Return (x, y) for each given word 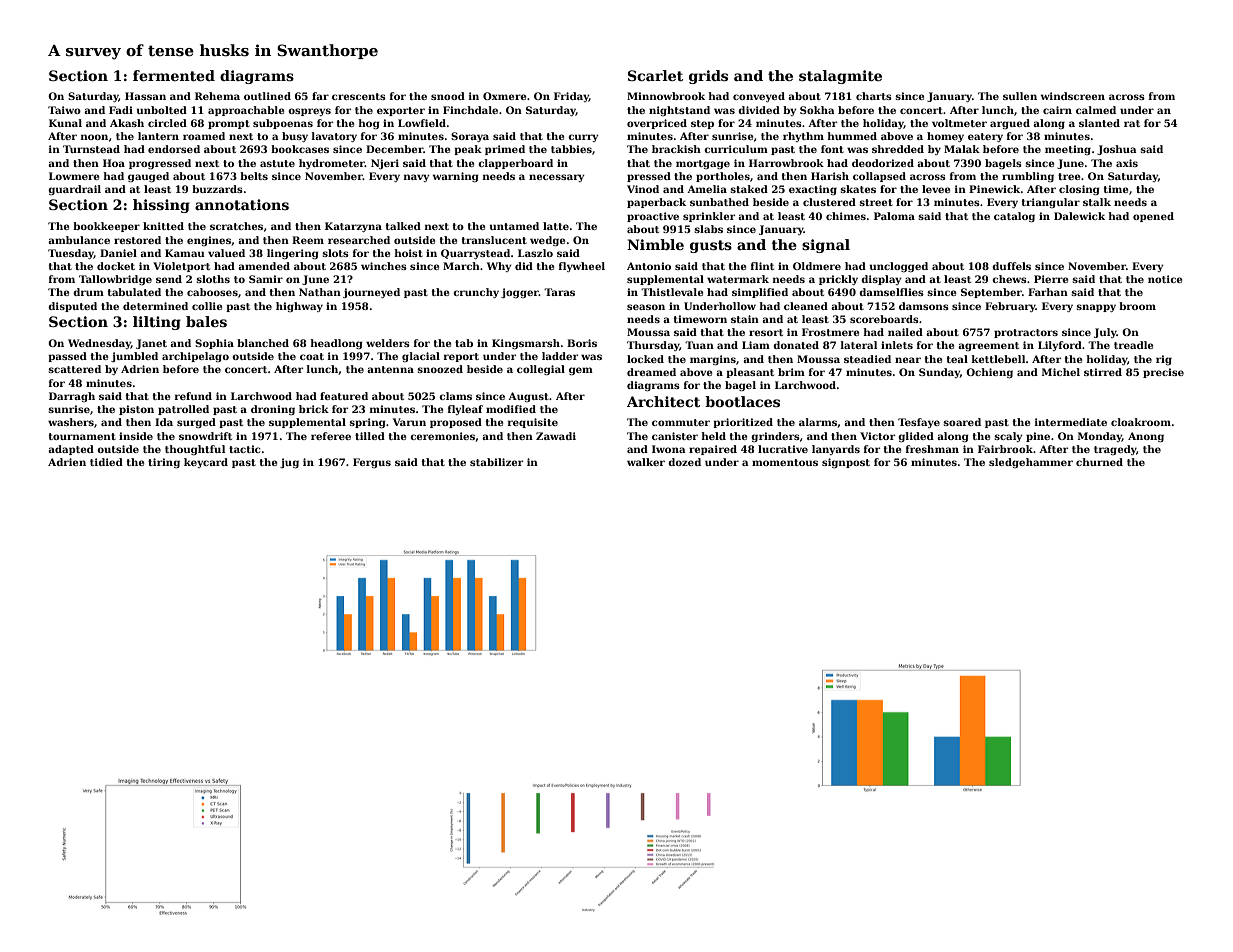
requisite (533, 423)
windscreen (1073, 96)
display (881, 280)
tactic (245, 449)
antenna (390, 369)
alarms (818, 422)
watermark (738, 279)
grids (708, 77)
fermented (174, 75)
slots (335, 253)
